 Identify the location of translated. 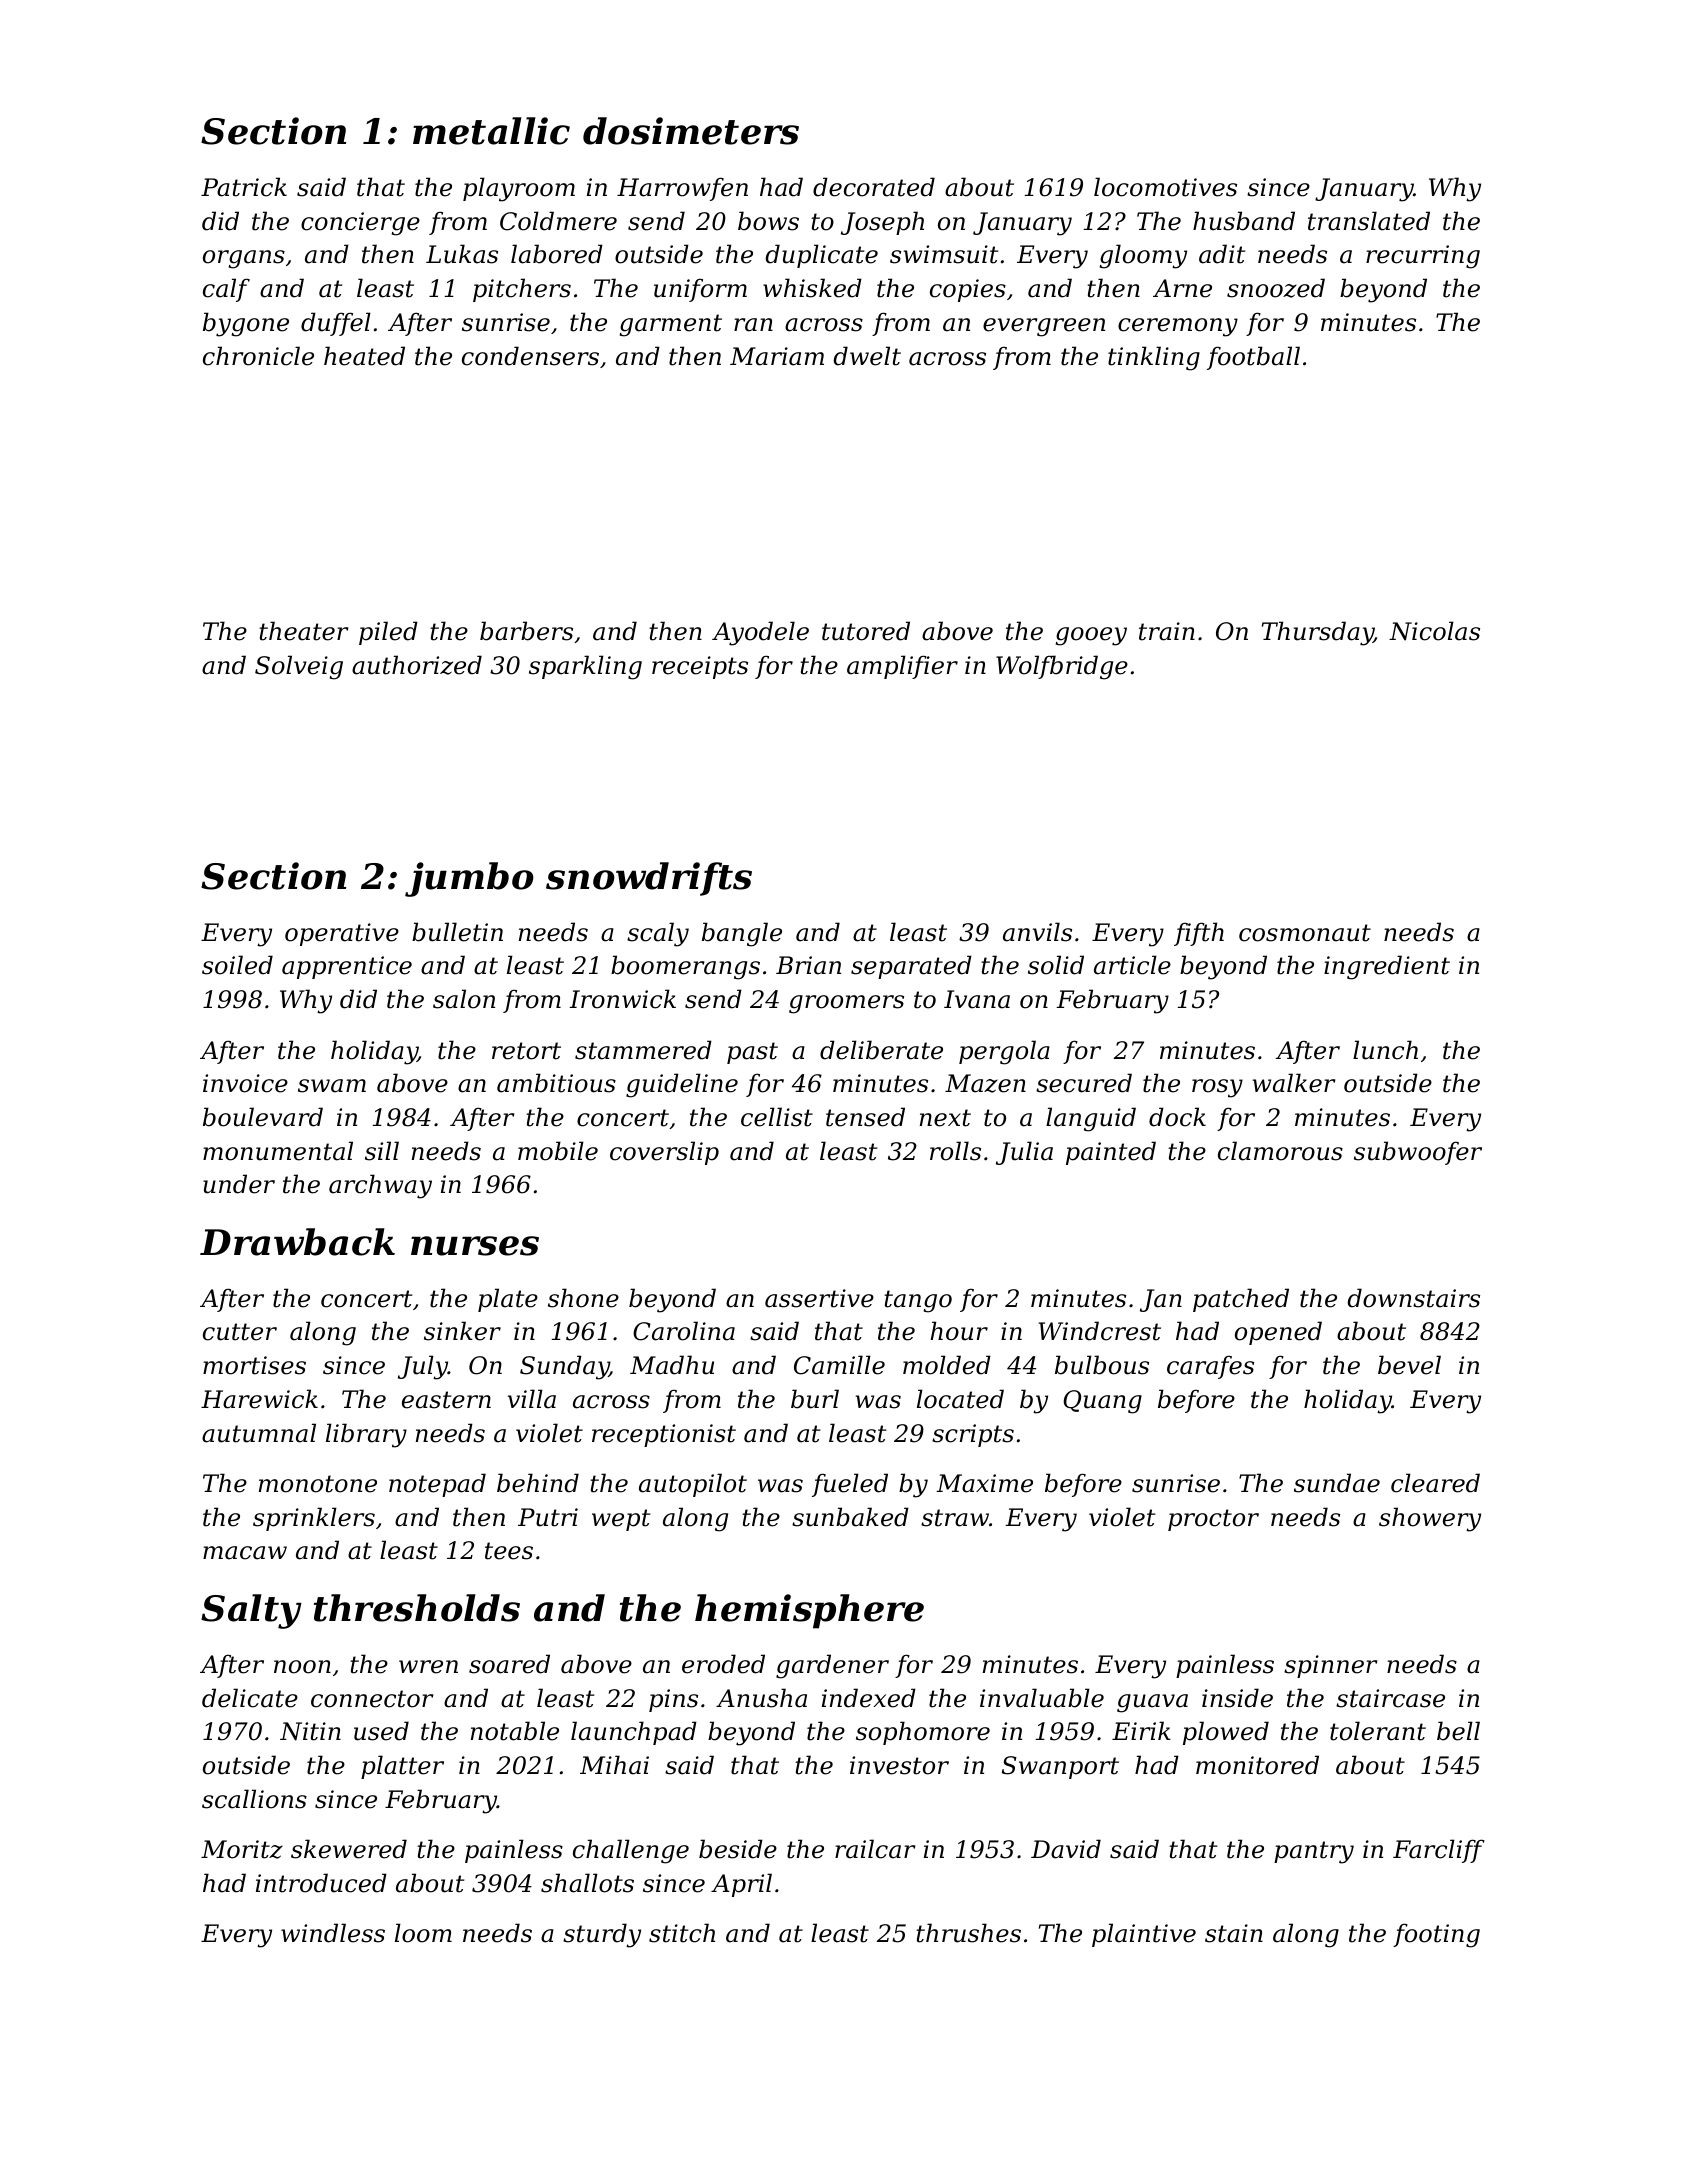
(1369, 221).
